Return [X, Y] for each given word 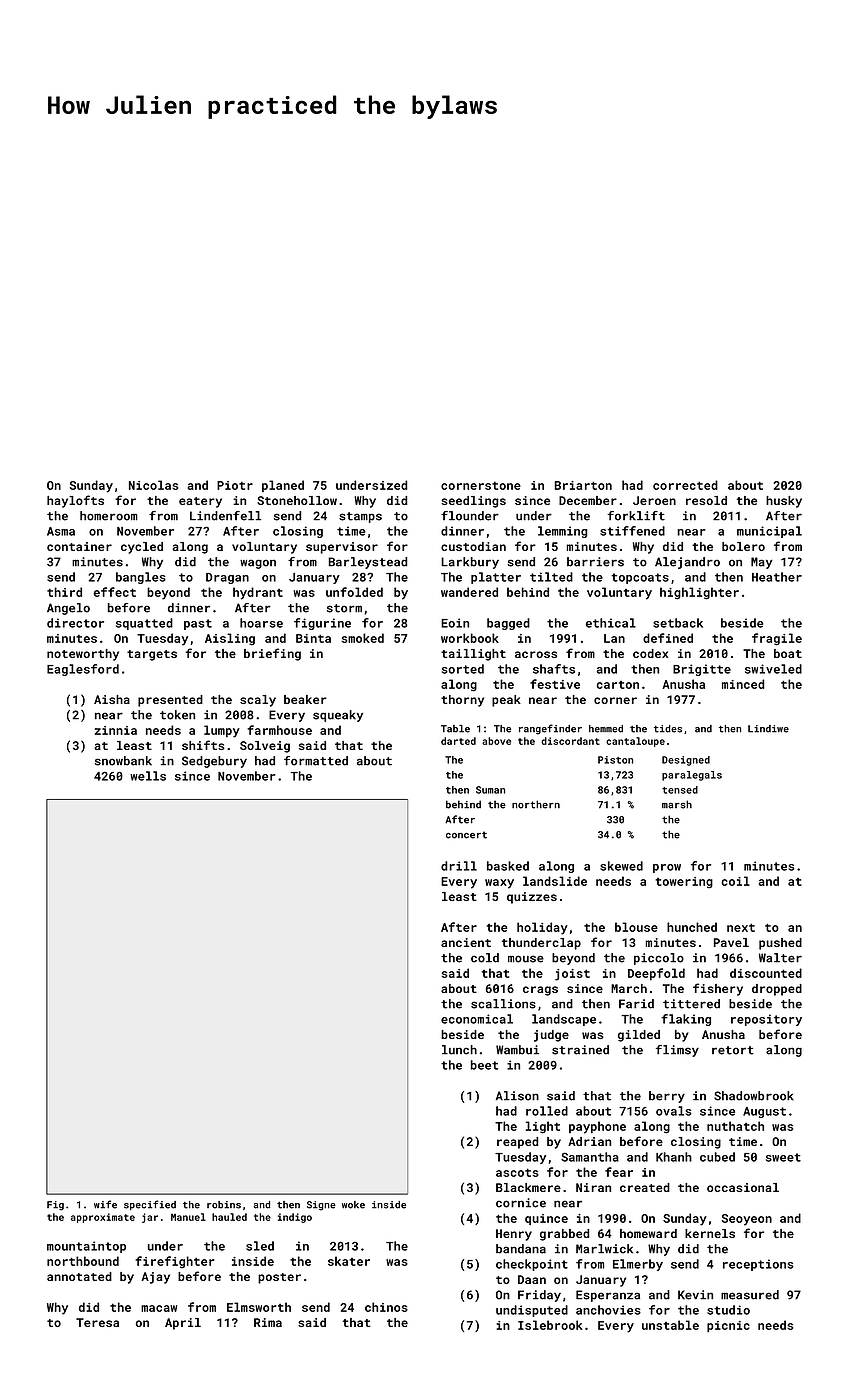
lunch [459, 1050]
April [183, 1324]
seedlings [473, 502]
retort [733, 1050]
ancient [466, 942]
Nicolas [154, 485]
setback [678, 623]
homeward [648, 1233]
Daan [532, 1279]
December [588, 500]
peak [506, 701]
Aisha [112, 699]
